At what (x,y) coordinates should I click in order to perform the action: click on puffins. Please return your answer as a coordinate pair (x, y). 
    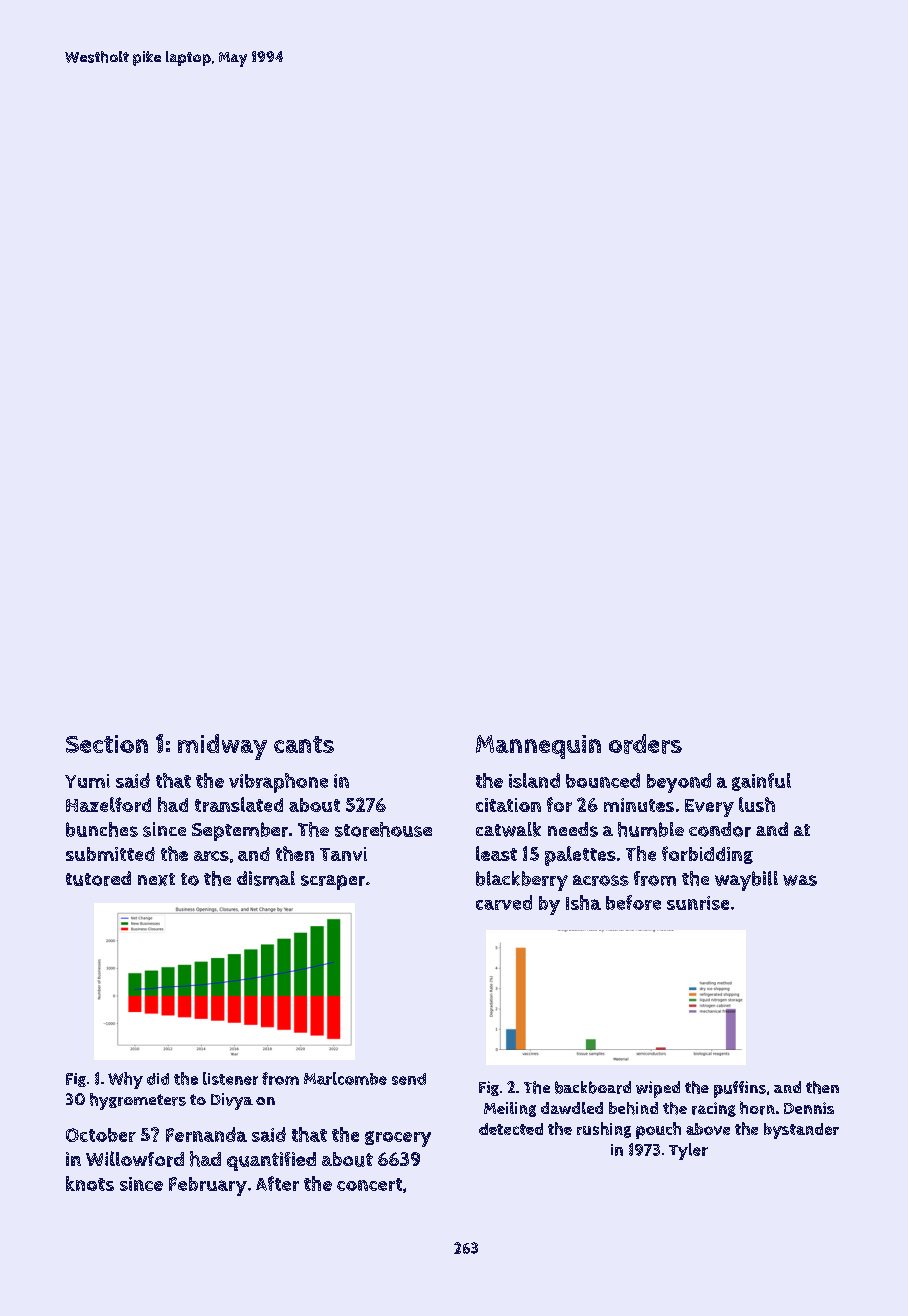
    Looking at the image, I should click on (740, 1089).
